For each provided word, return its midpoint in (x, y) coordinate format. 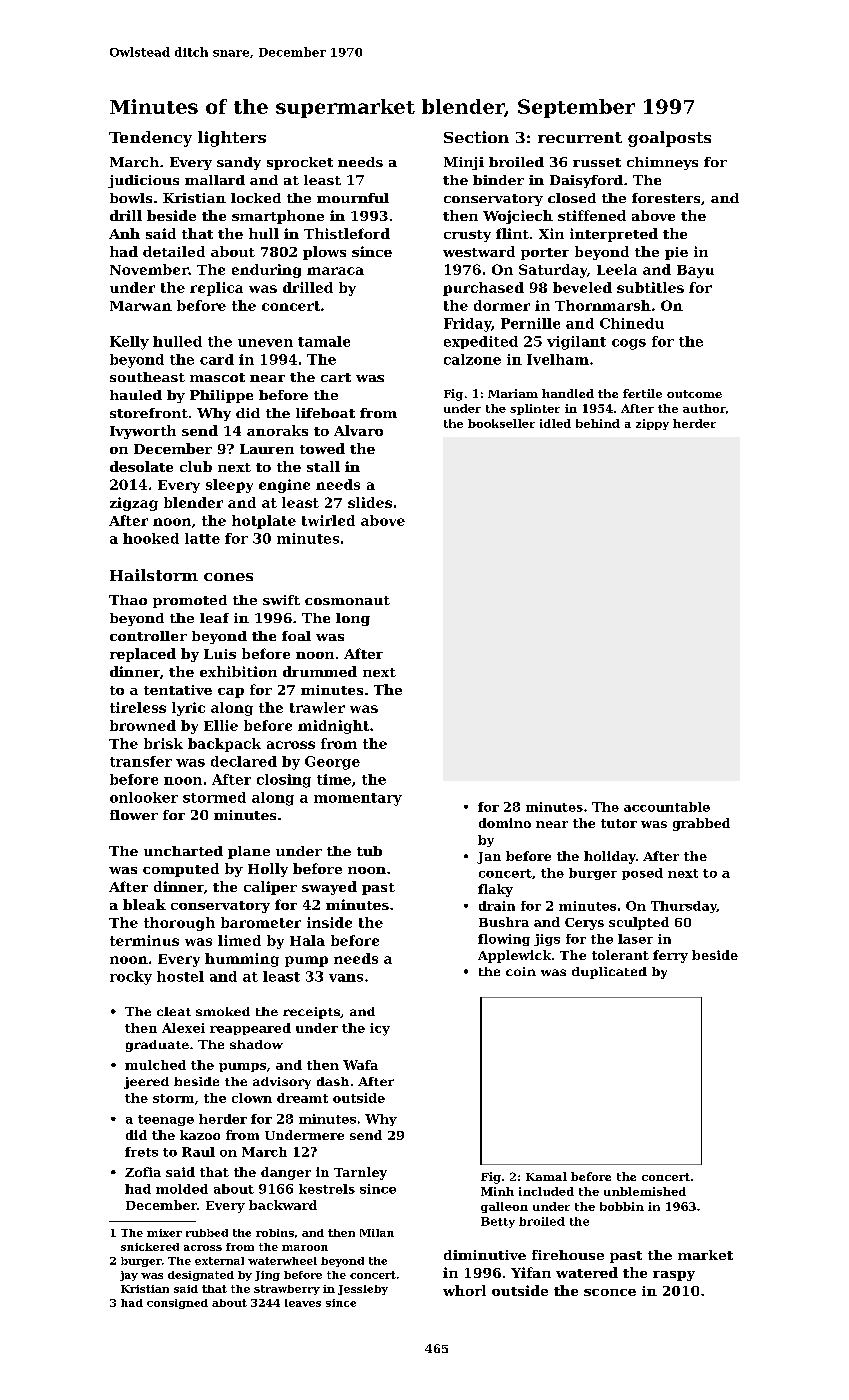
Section (476, 137)
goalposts (669, 139)
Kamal (546, 1176)
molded (182, 1189)
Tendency (150, 139)
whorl (464, 1290)
